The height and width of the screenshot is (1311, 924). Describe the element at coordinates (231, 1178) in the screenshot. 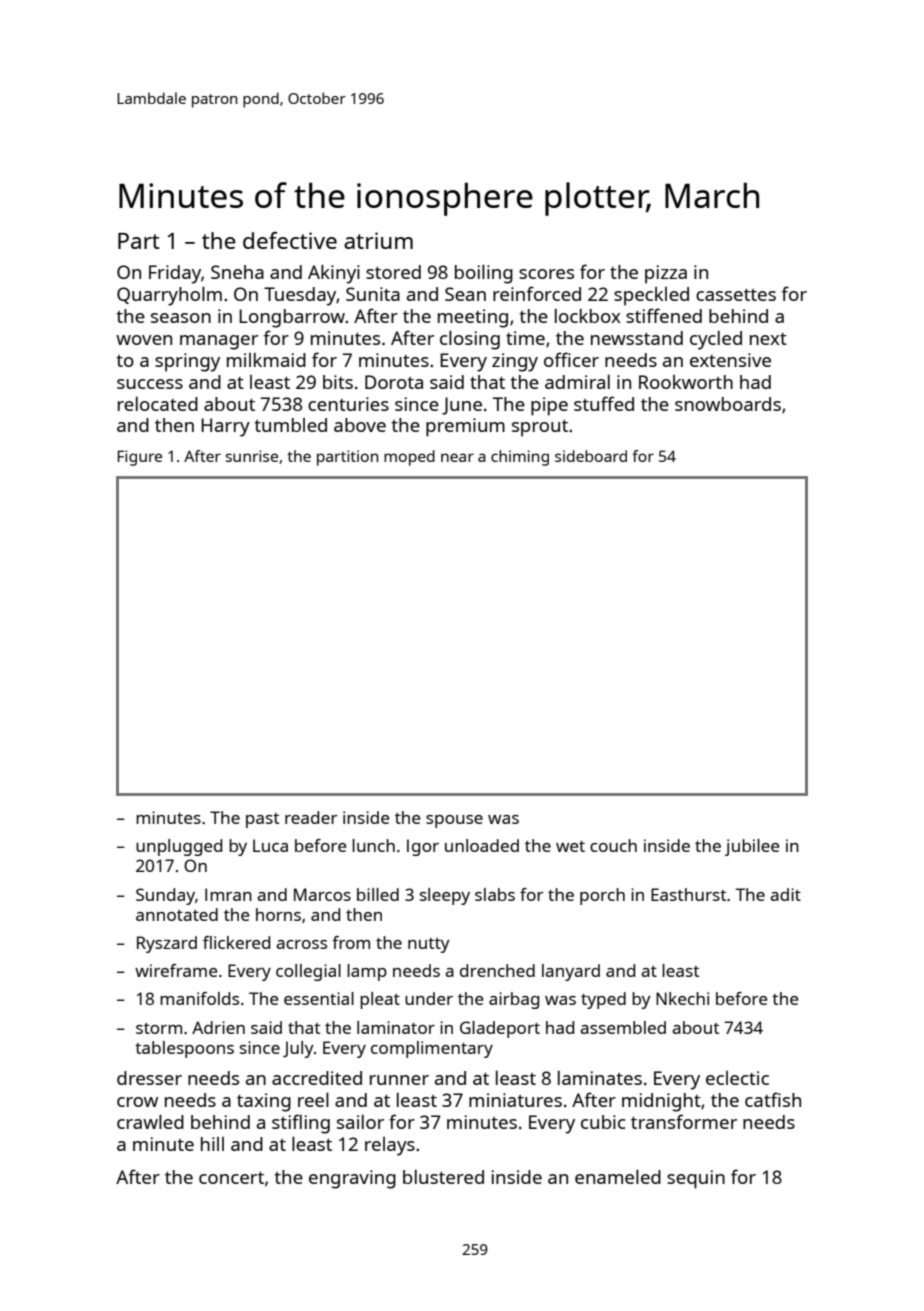

I see `concert` at that location.
